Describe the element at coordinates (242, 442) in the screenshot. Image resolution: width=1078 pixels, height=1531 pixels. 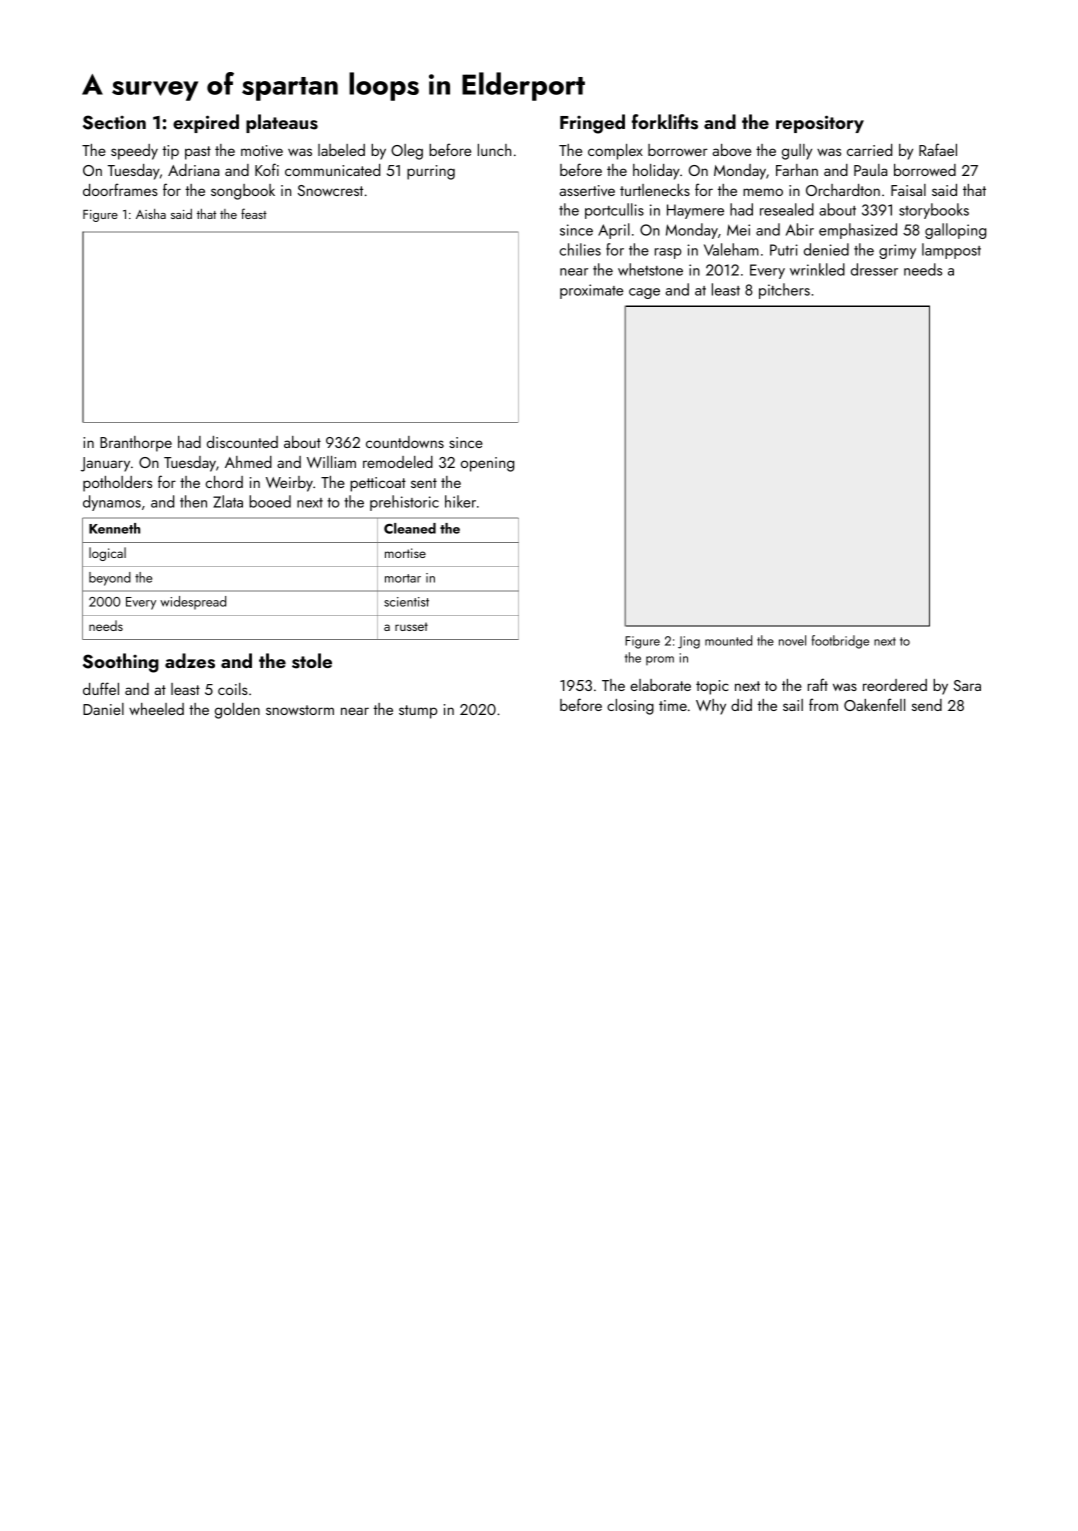
I see `discounted` at that location.
